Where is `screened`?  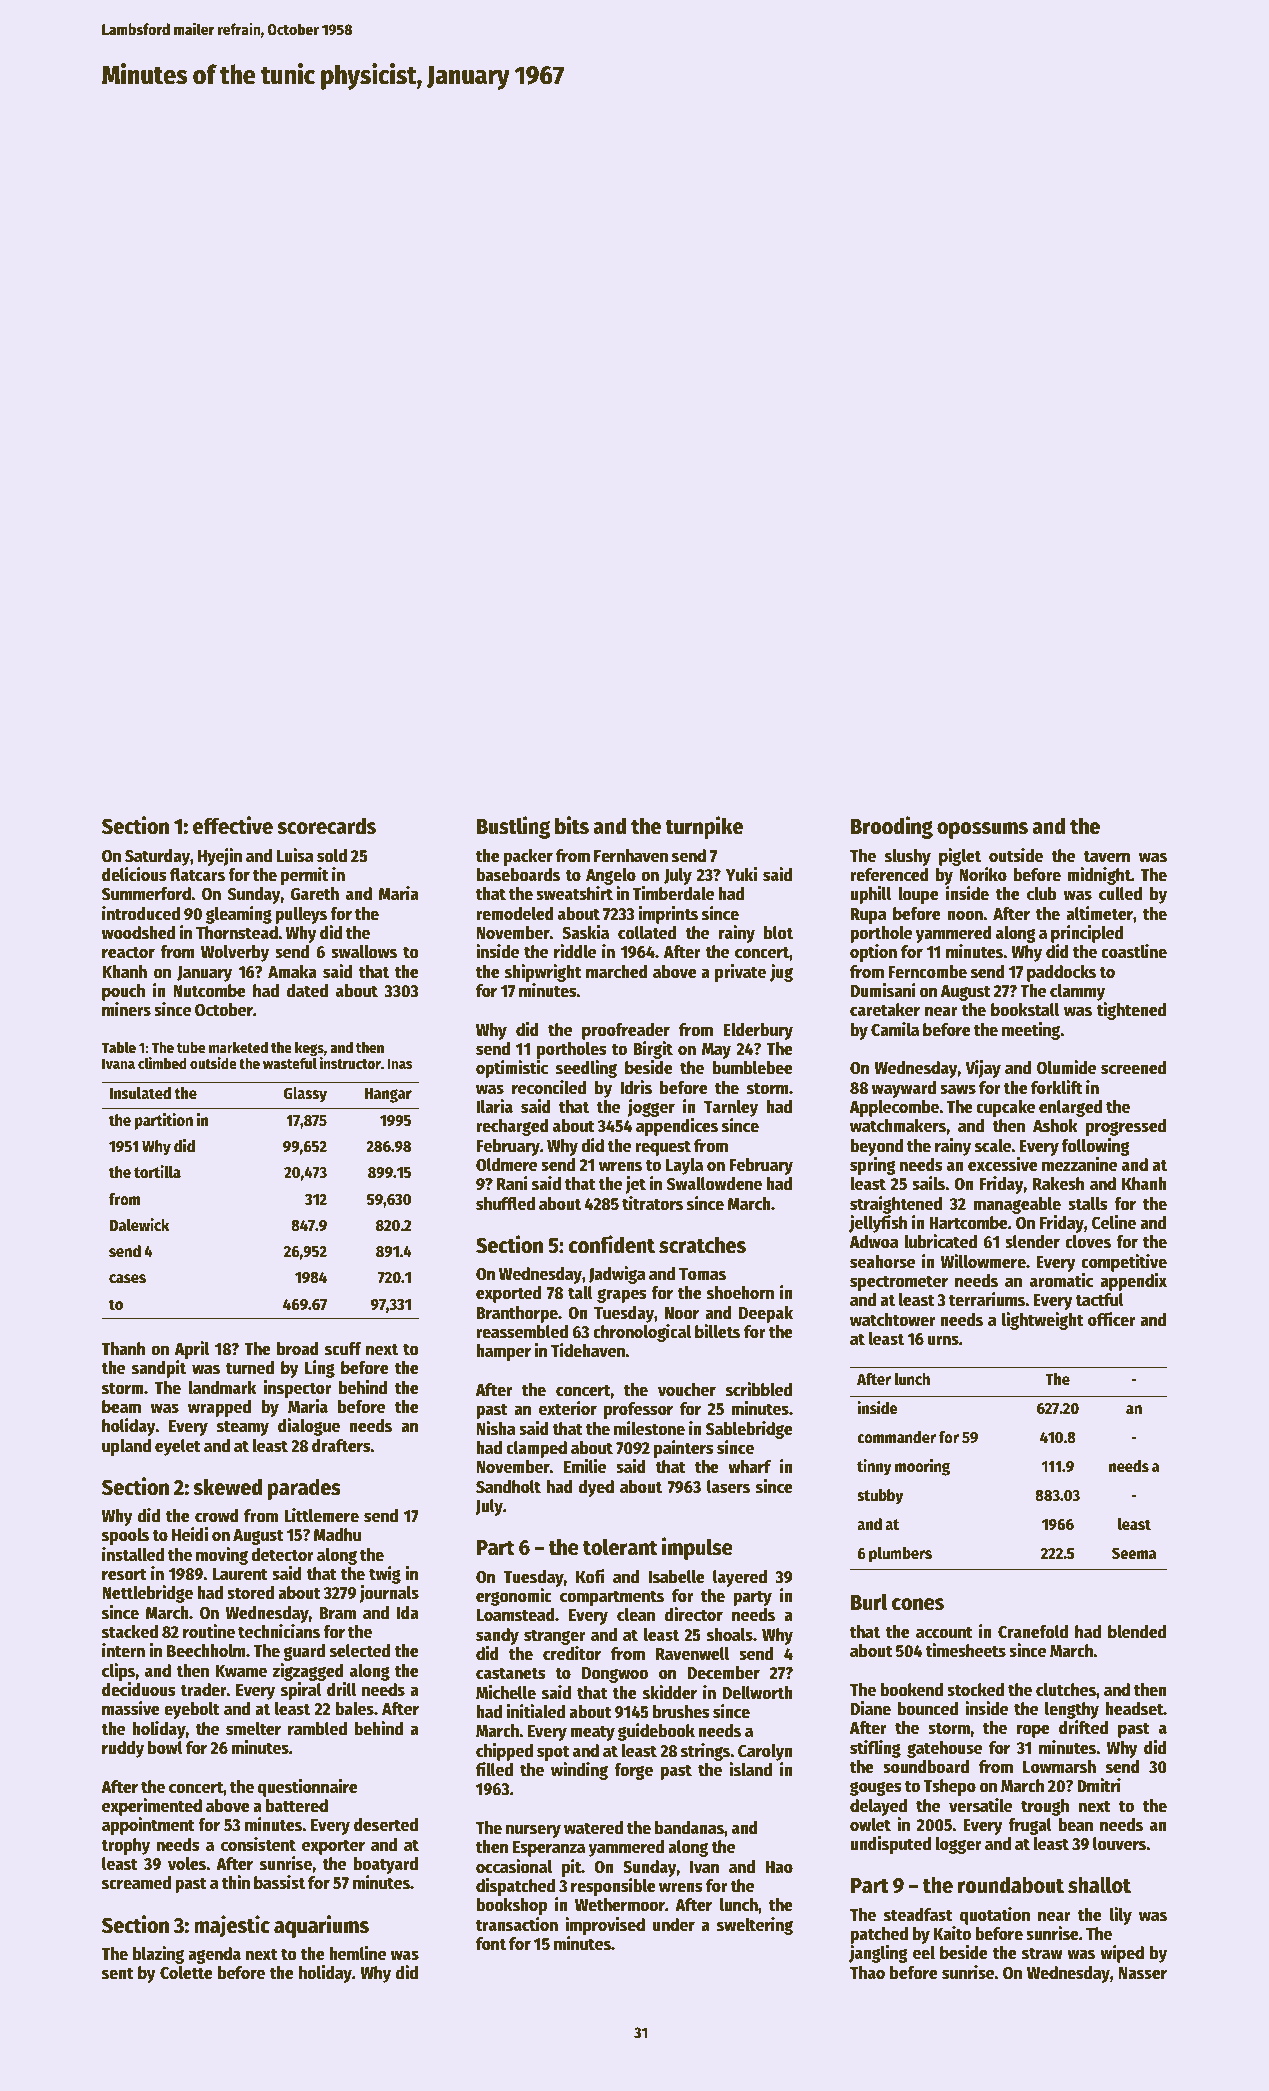 screened is located at coordinates (1133, 1068).
